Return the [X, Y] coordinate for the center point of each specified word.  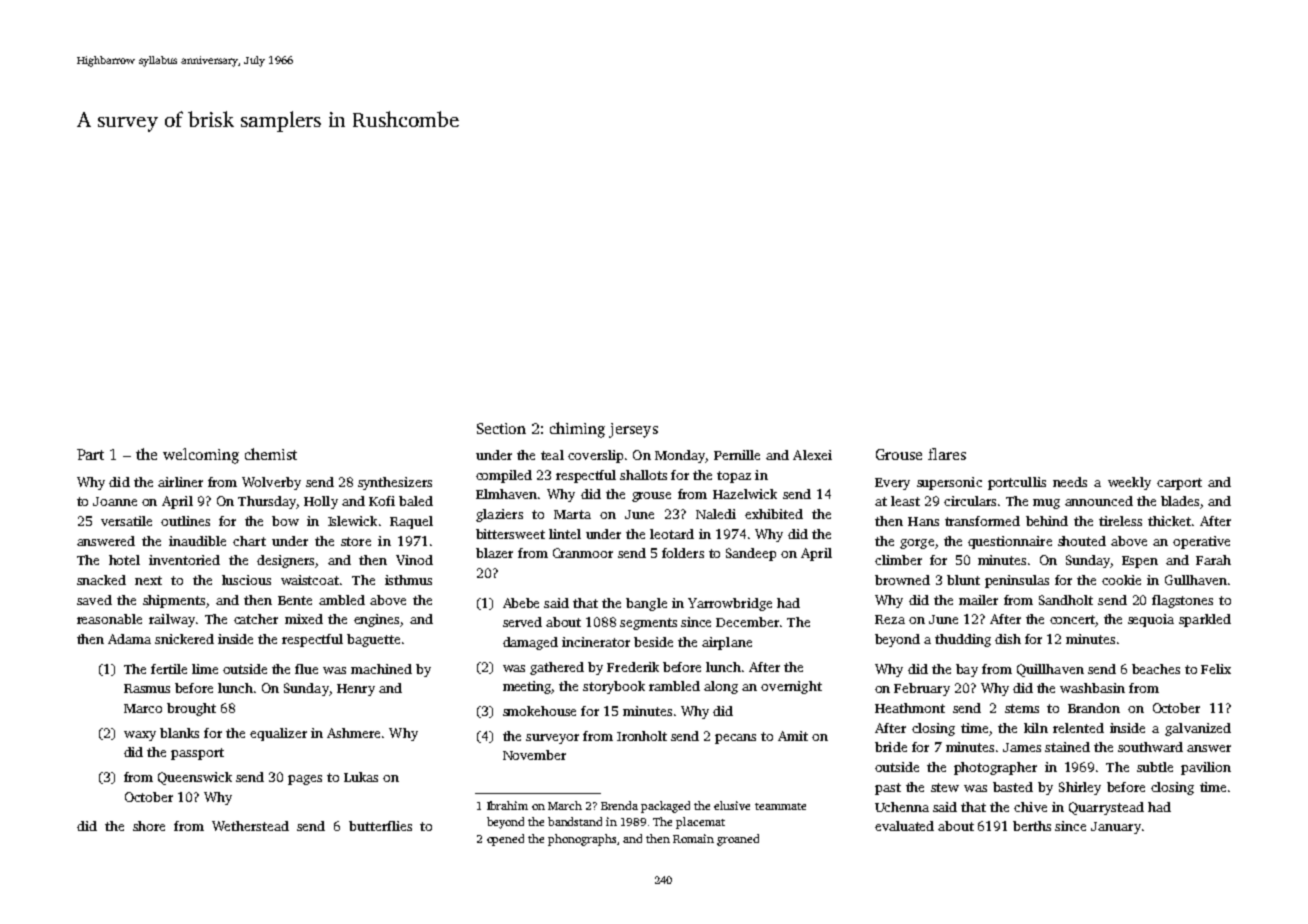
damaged [530, 643]
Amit [793, 736]
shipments [174, 601]
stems [1022, 708]
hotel [124, 560]
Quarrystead [1106, 808]
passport [197, 754]
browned [902, 580]
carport [1179, 484]
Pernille [737, 455]
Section [501, 428]
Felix [1216, 669]
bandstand [575, 821]
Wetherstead [250, 826]
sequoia [1151, 620]
